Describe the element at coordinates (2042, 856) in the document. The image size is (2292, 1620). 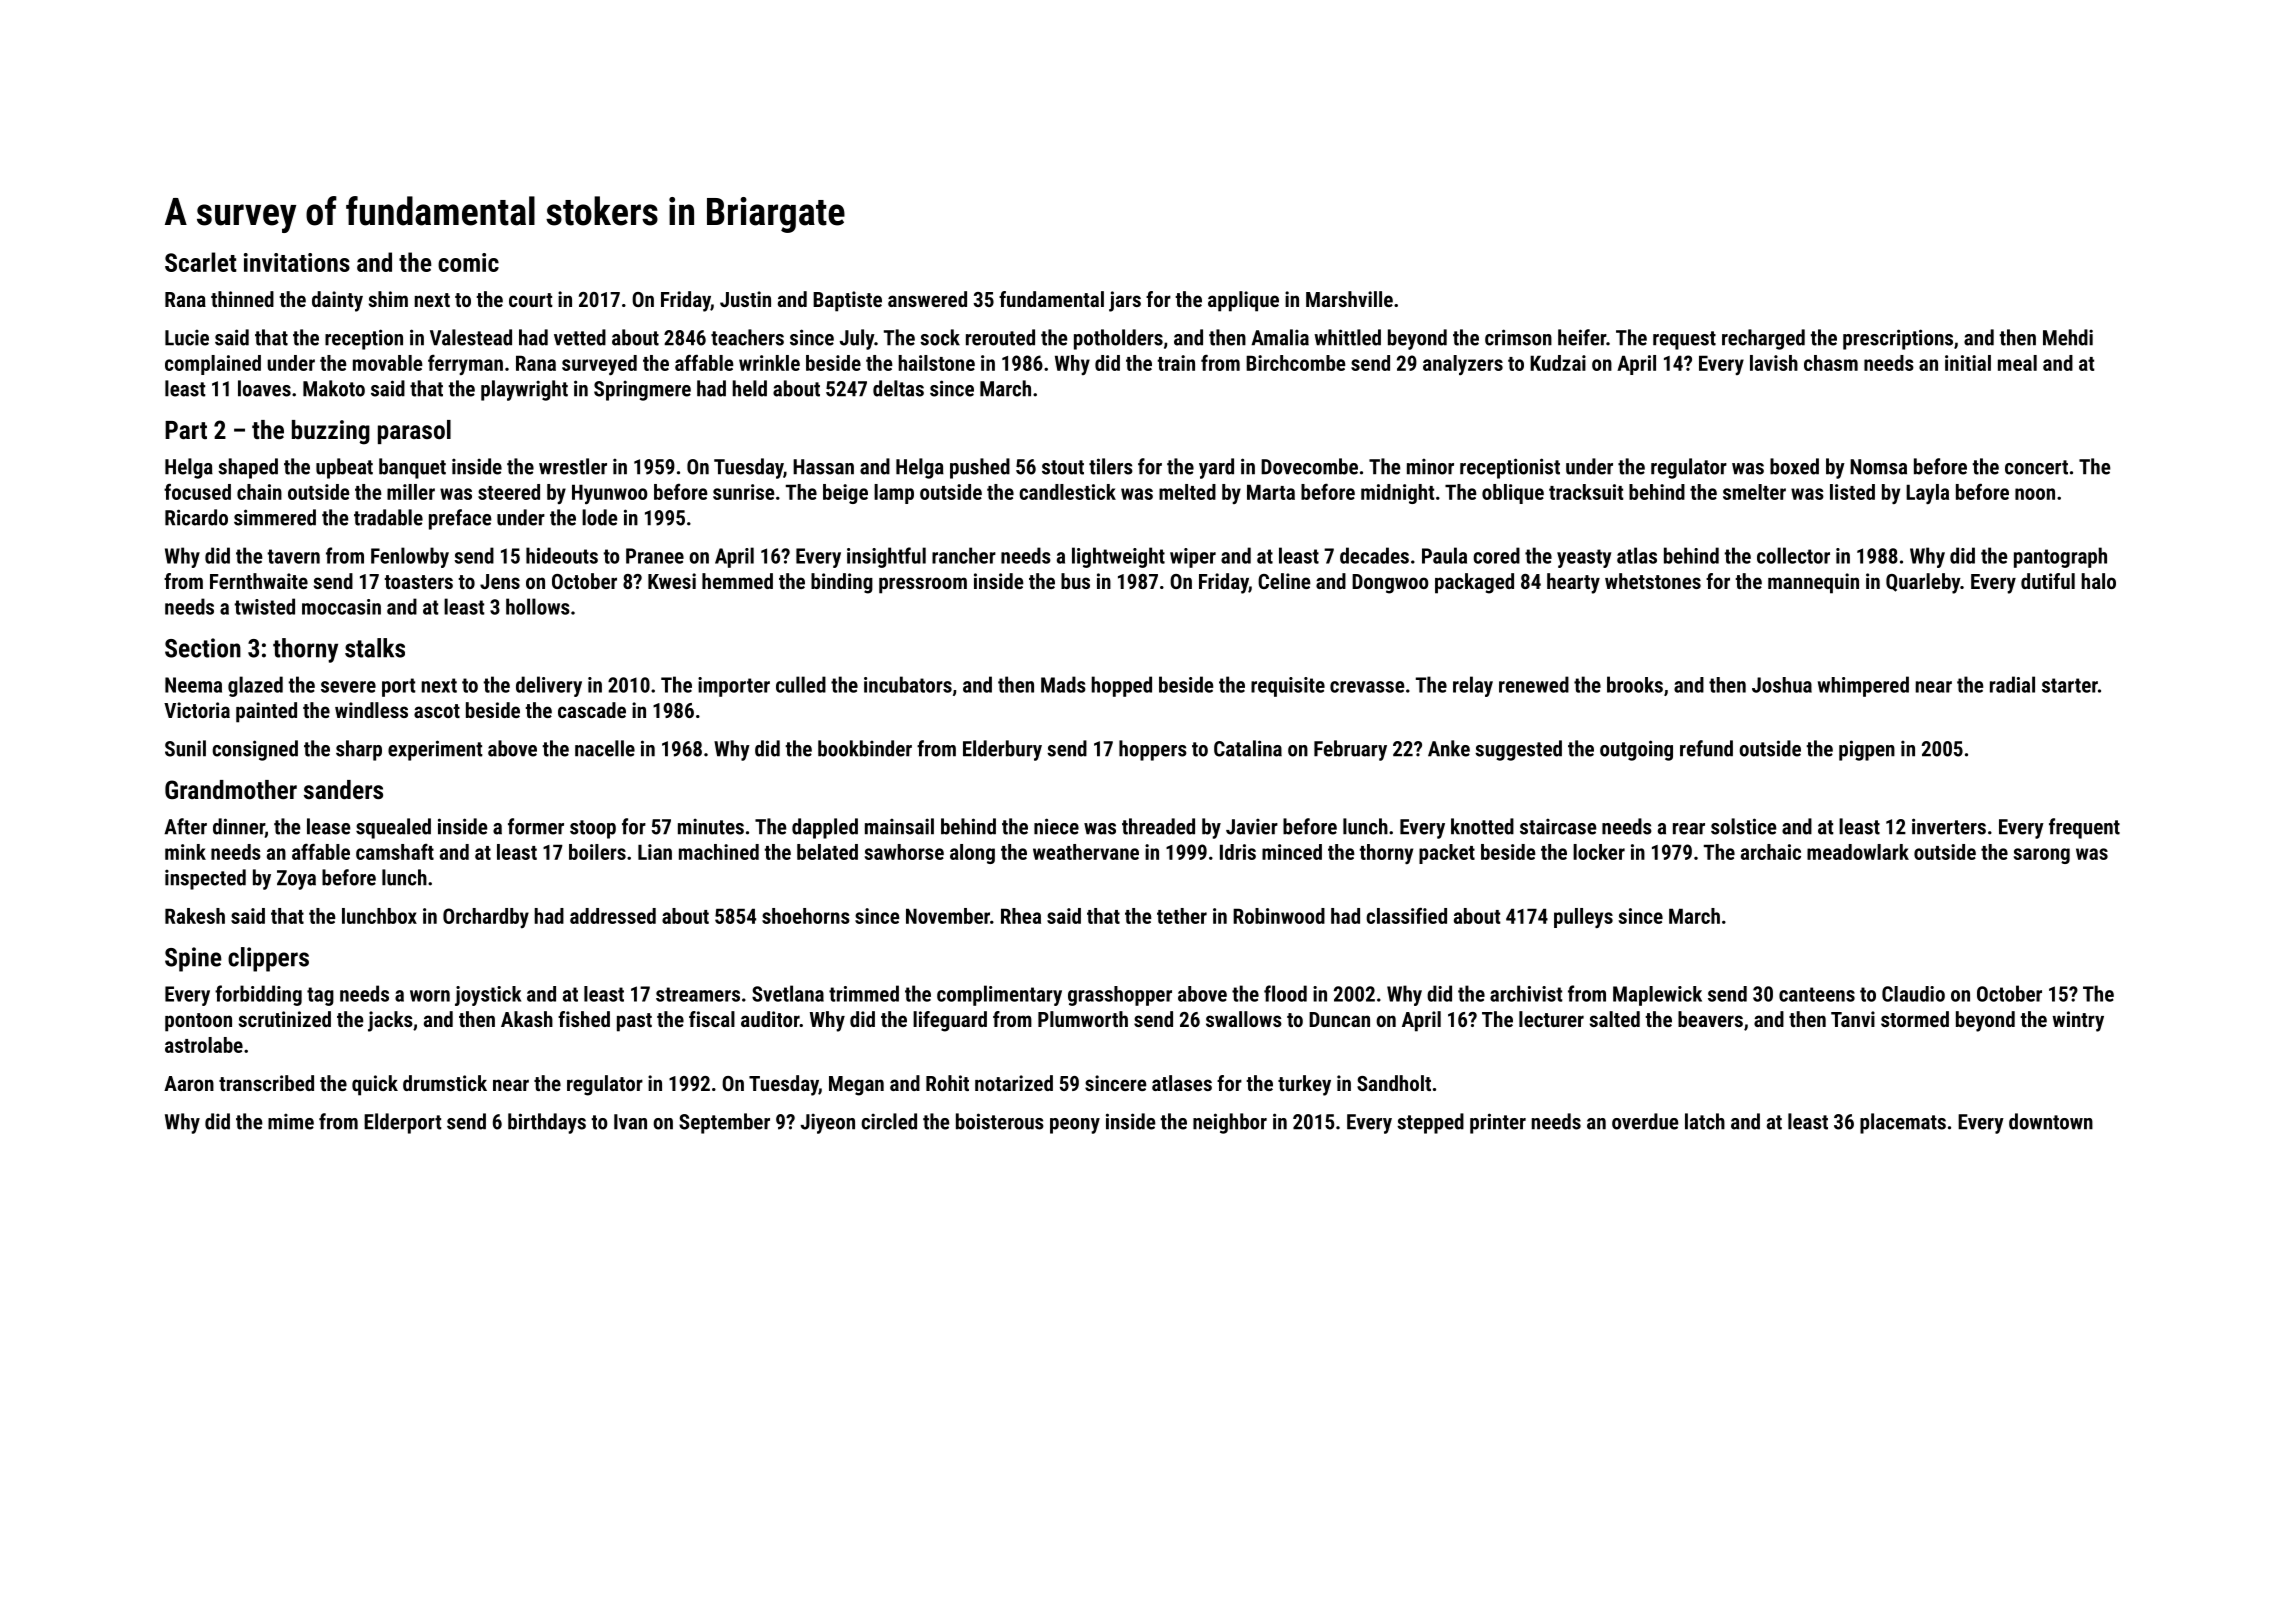
I see `sarong` at that location.
